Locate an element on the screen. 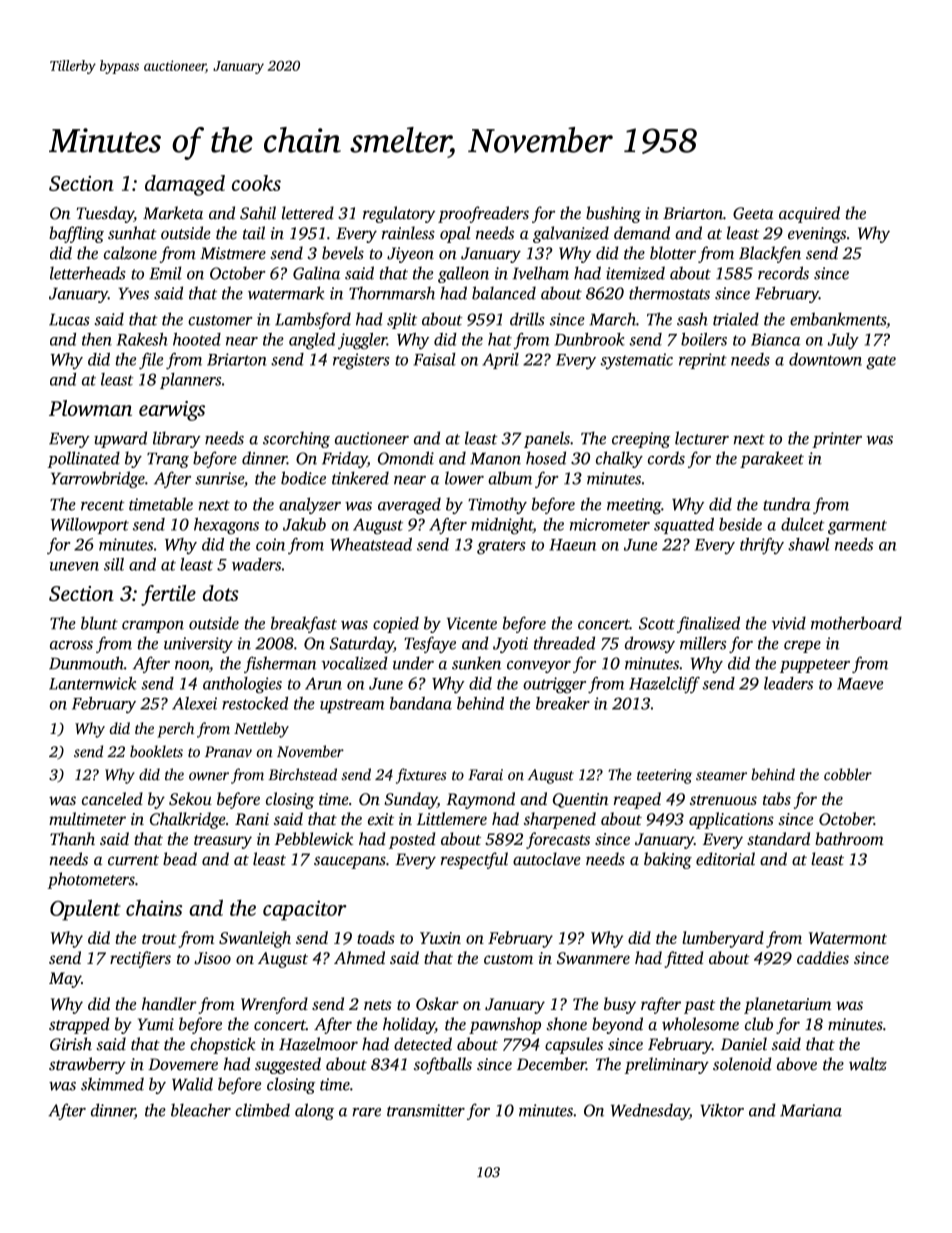  Farai is located at coordinates (485, 775).
